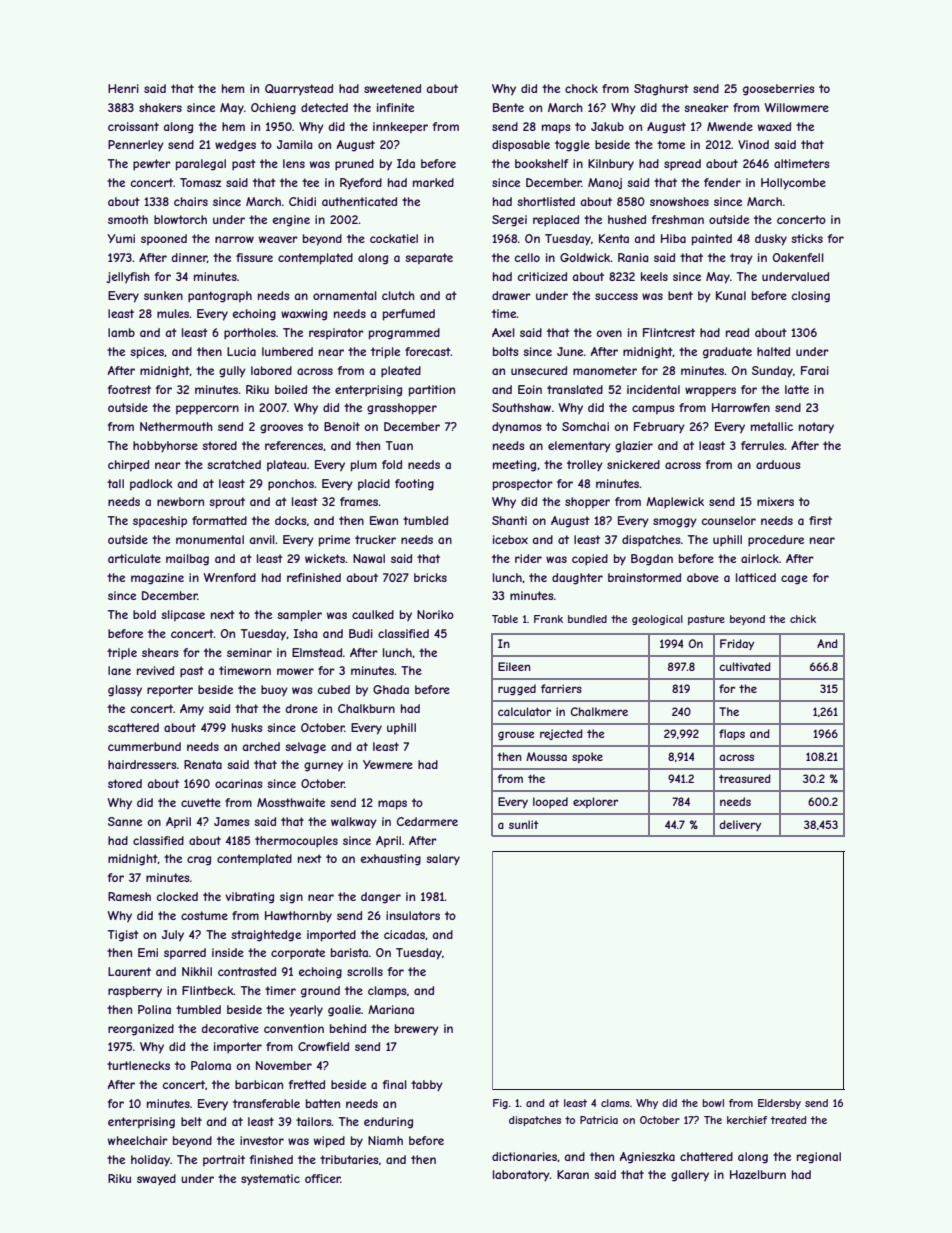 The height and width of the page is (1233, 952). What do you see at coordinates (227, 503) in the page?
I see `sprout` at bounding box center [227, 503].
